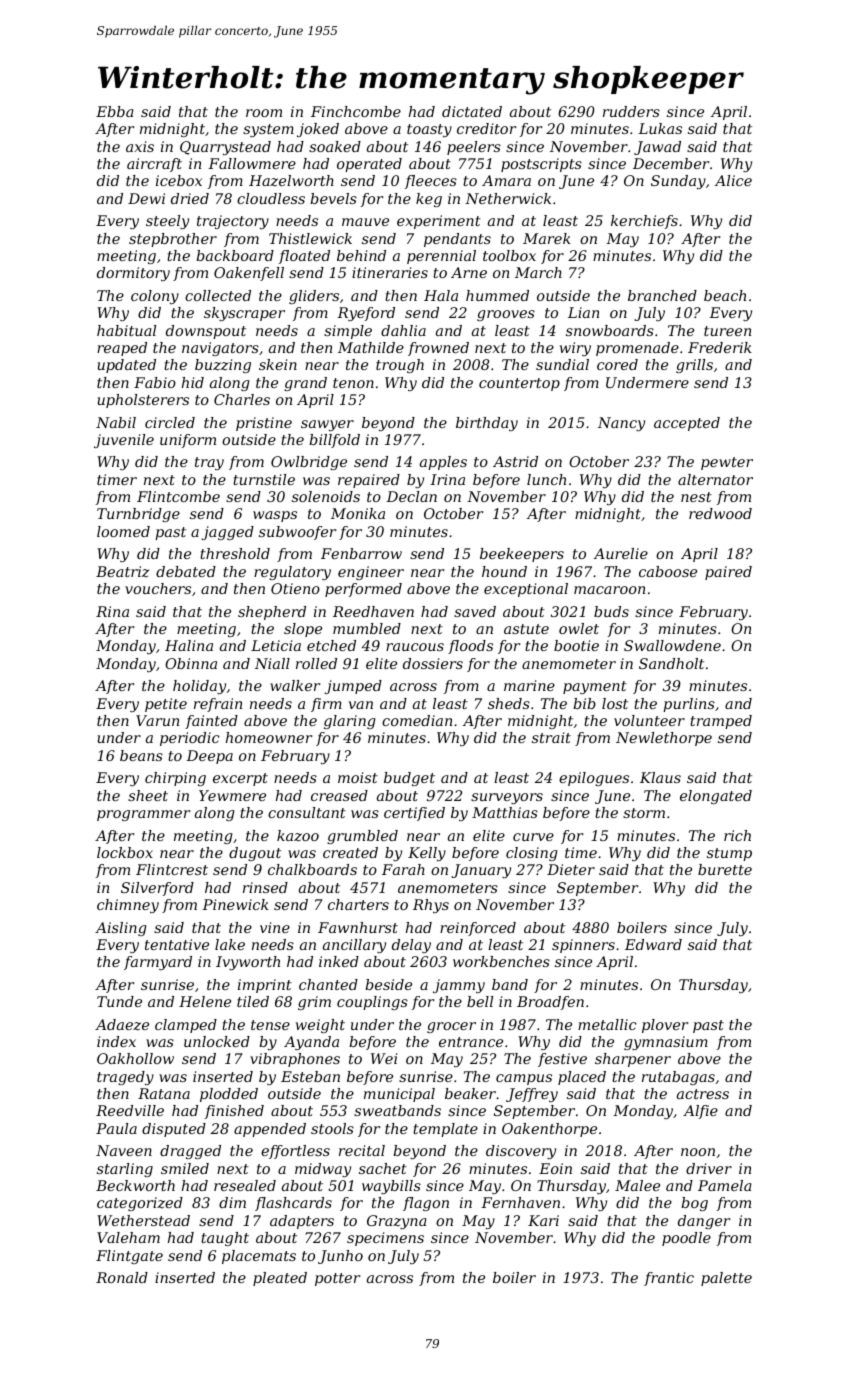 This screenshot has width=849, height=1400. Describe the element at coordinates (415, 647) in the screenshot. I see `raucous` at that location.
